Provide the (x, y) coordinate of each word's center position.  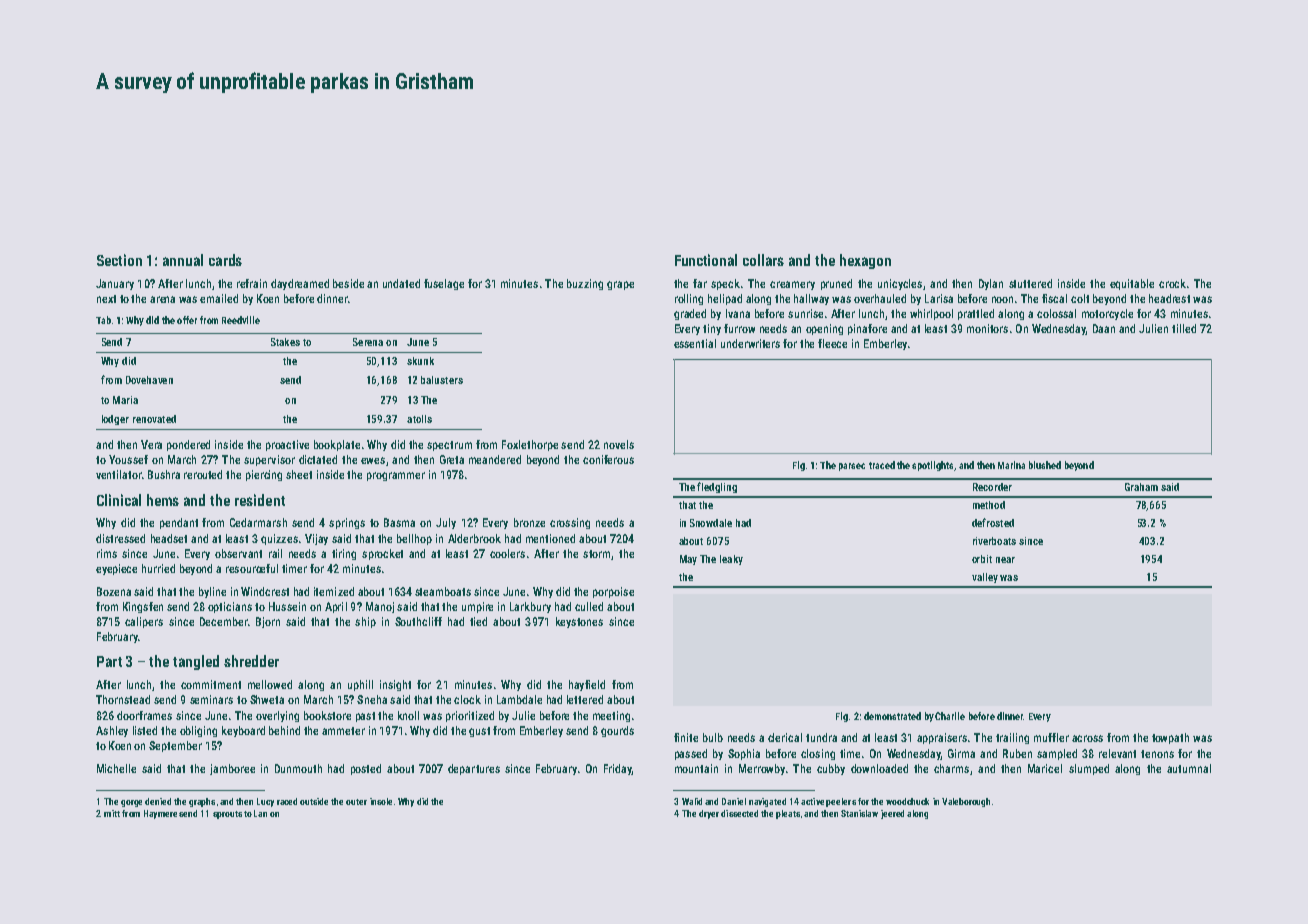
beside (348, 283)
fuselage (444, 284)
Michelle (116, 768)
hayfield (587, 685)
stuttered (1030, 283)
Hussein (287, 606)
